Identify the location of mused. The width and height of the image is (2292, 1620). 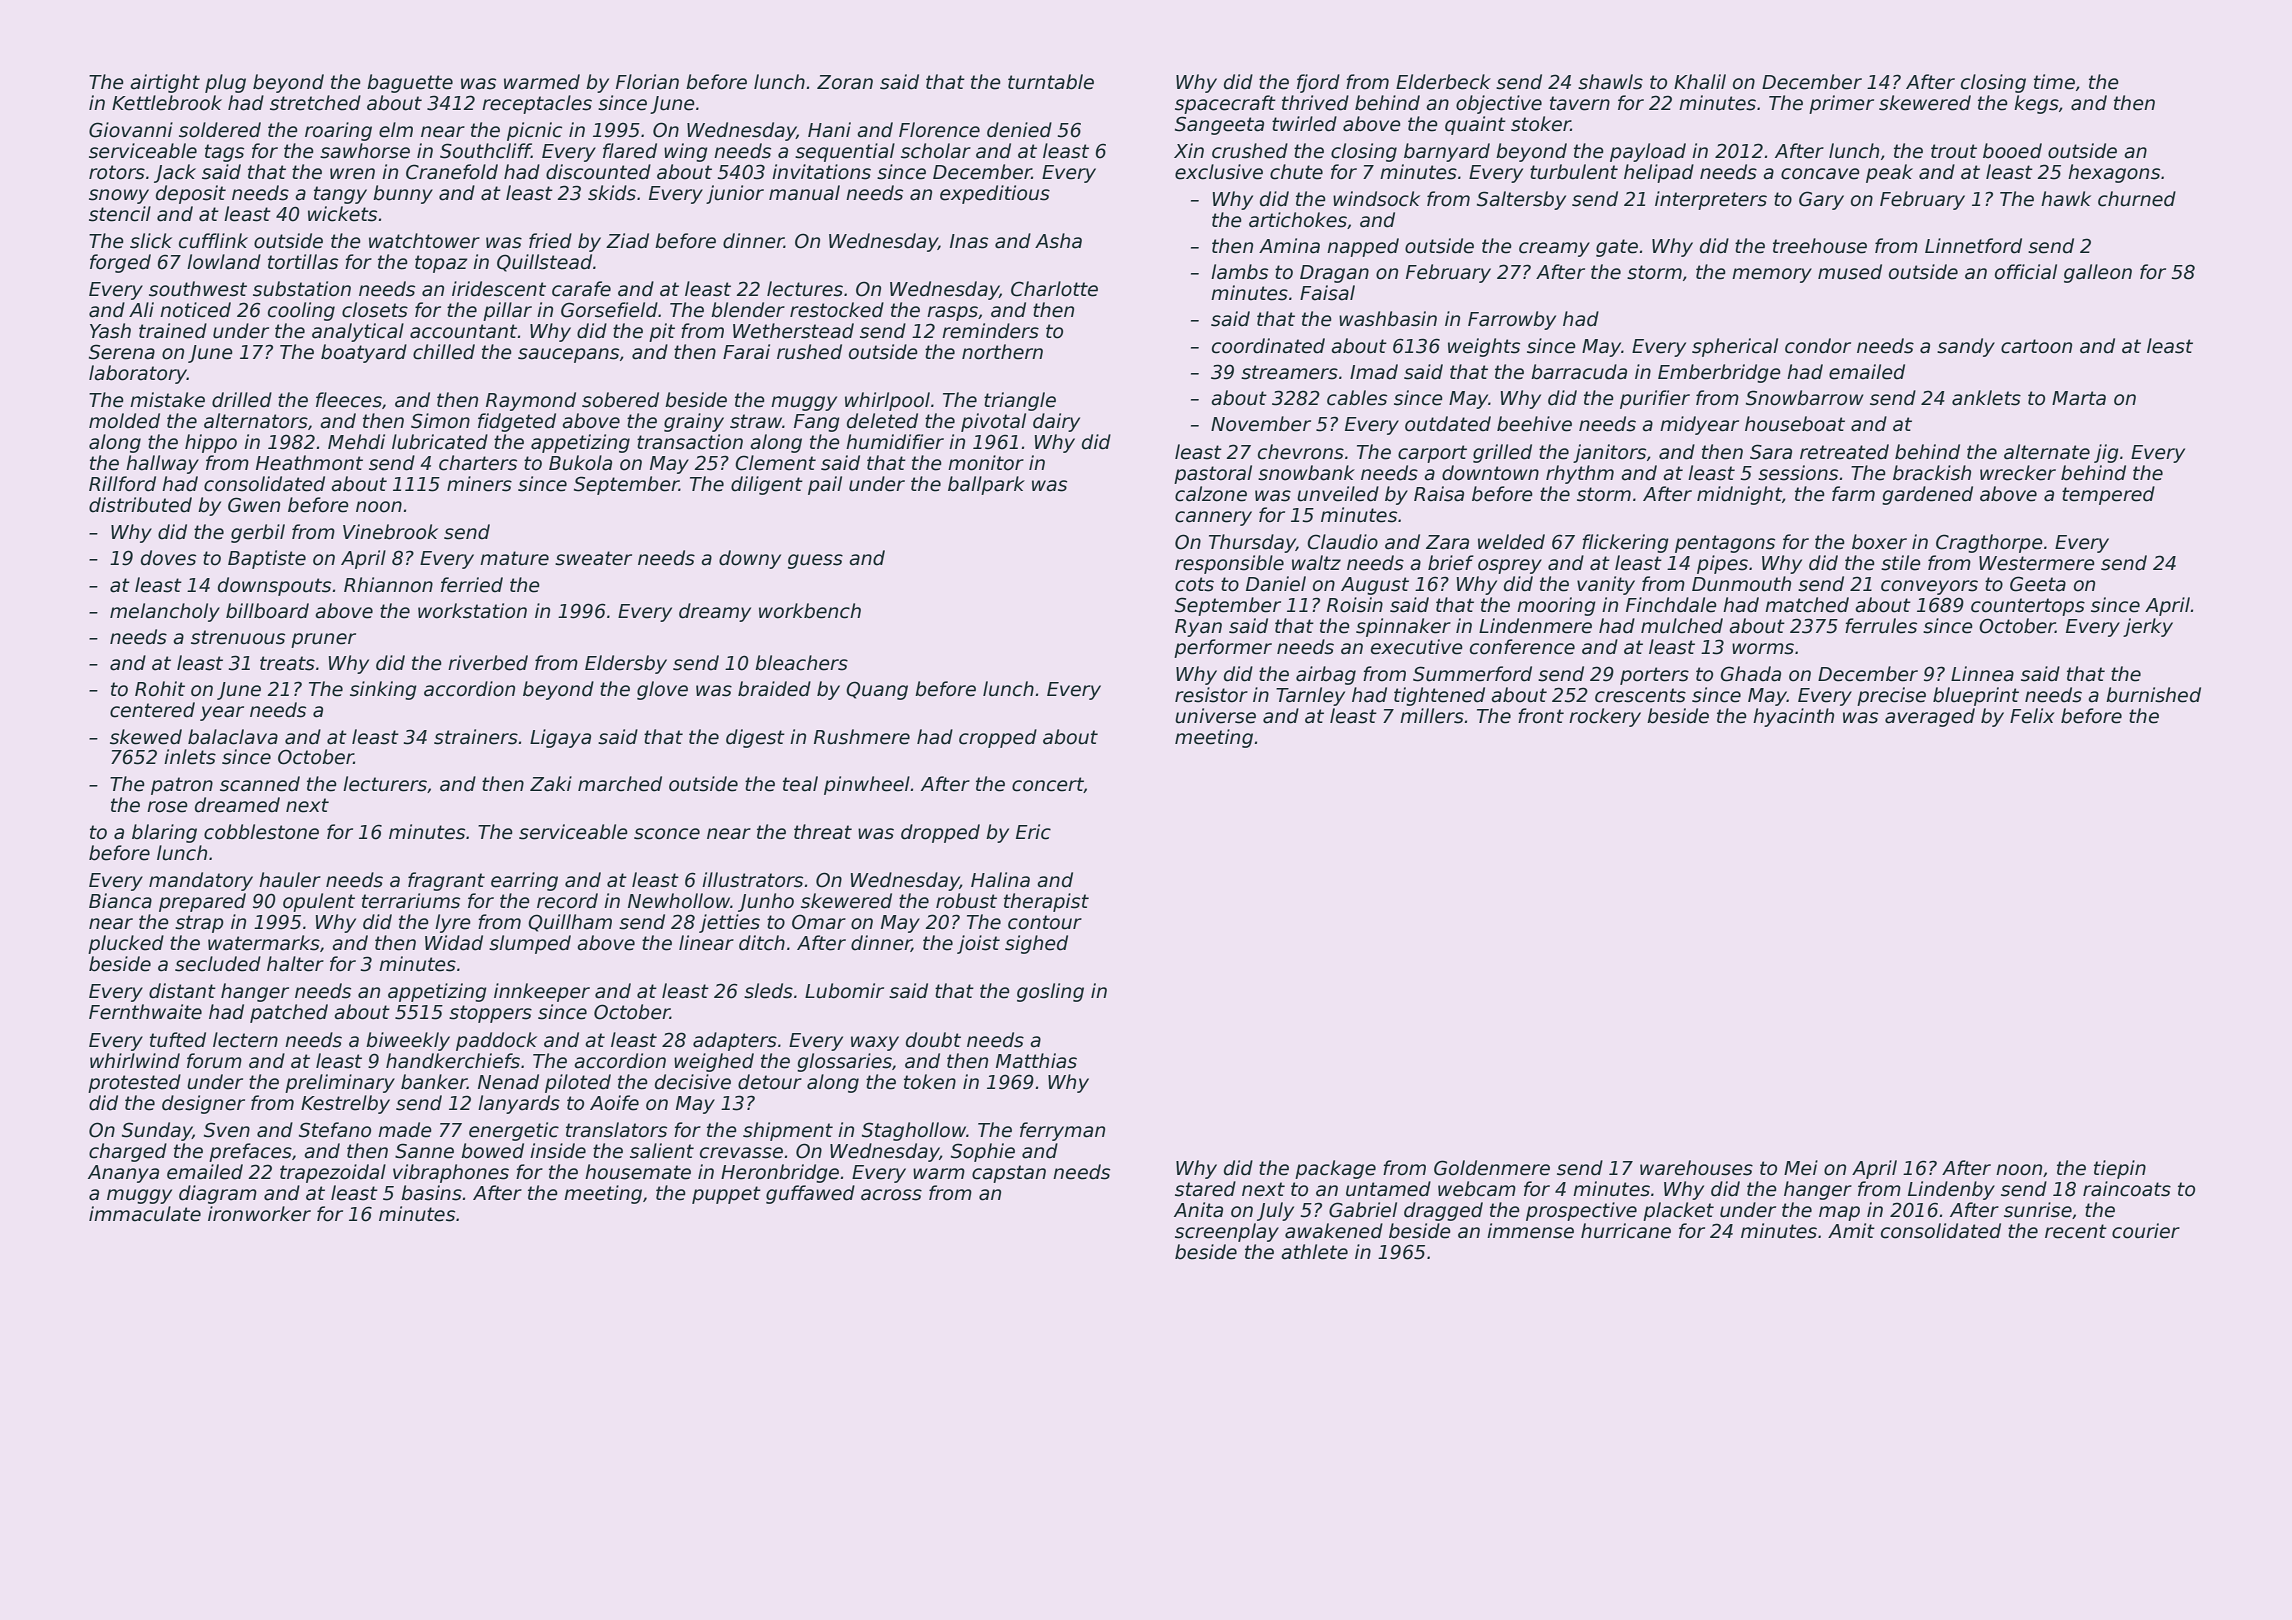
(1850, 272).
